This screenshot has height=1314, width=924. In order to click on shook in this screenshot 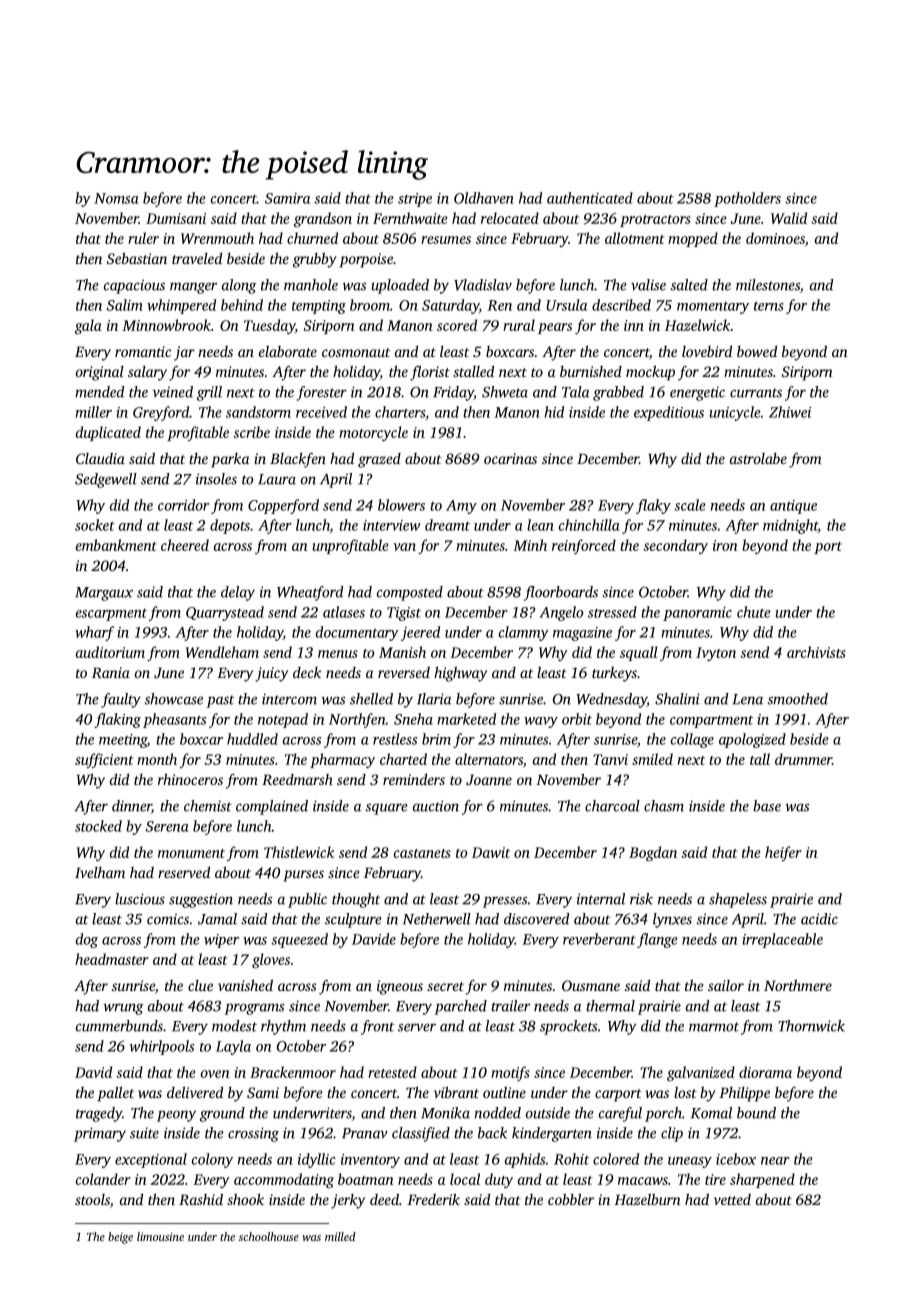, I will do `click(245, 1199)`.
